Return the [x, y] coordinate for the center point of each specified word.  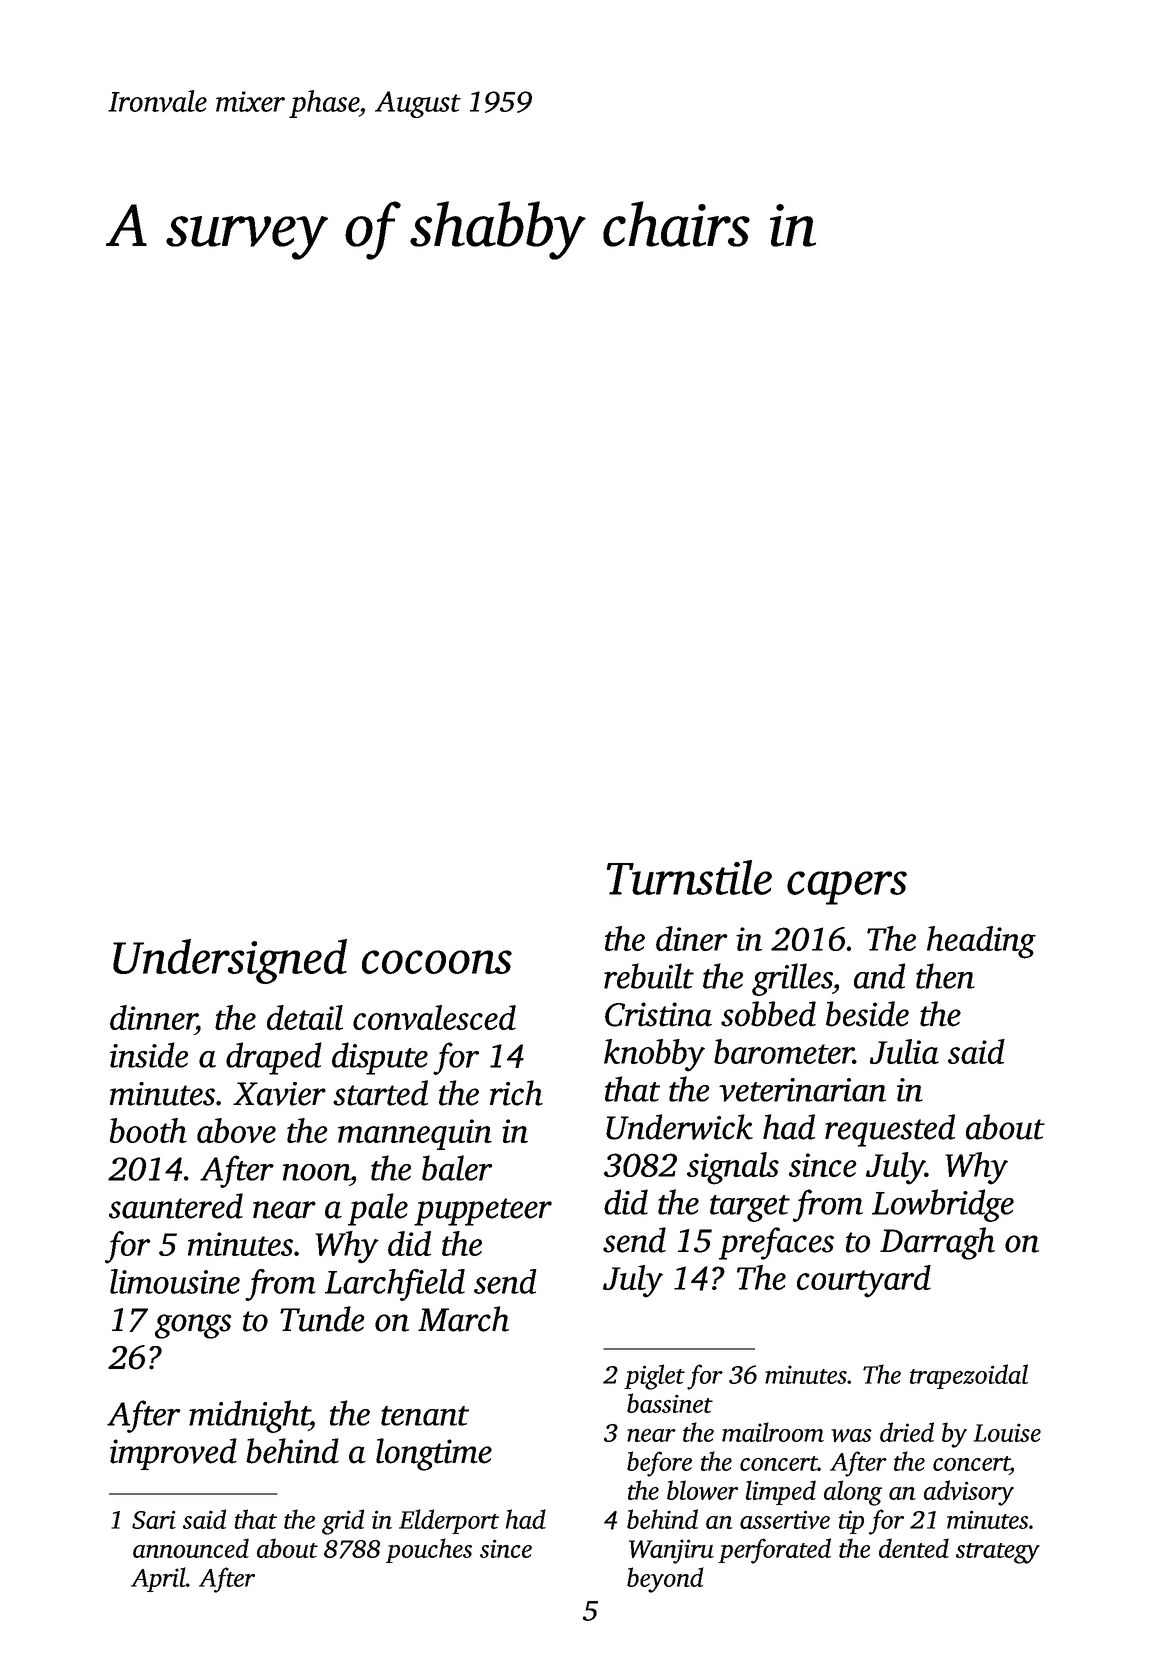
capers [847, 888]
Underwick [679, 1127]
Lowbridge [943, 1205]
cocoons [437, 962]
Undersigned [230, 961]
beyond [665, 1580]
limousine [175, 1281]
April [158, 1579]
